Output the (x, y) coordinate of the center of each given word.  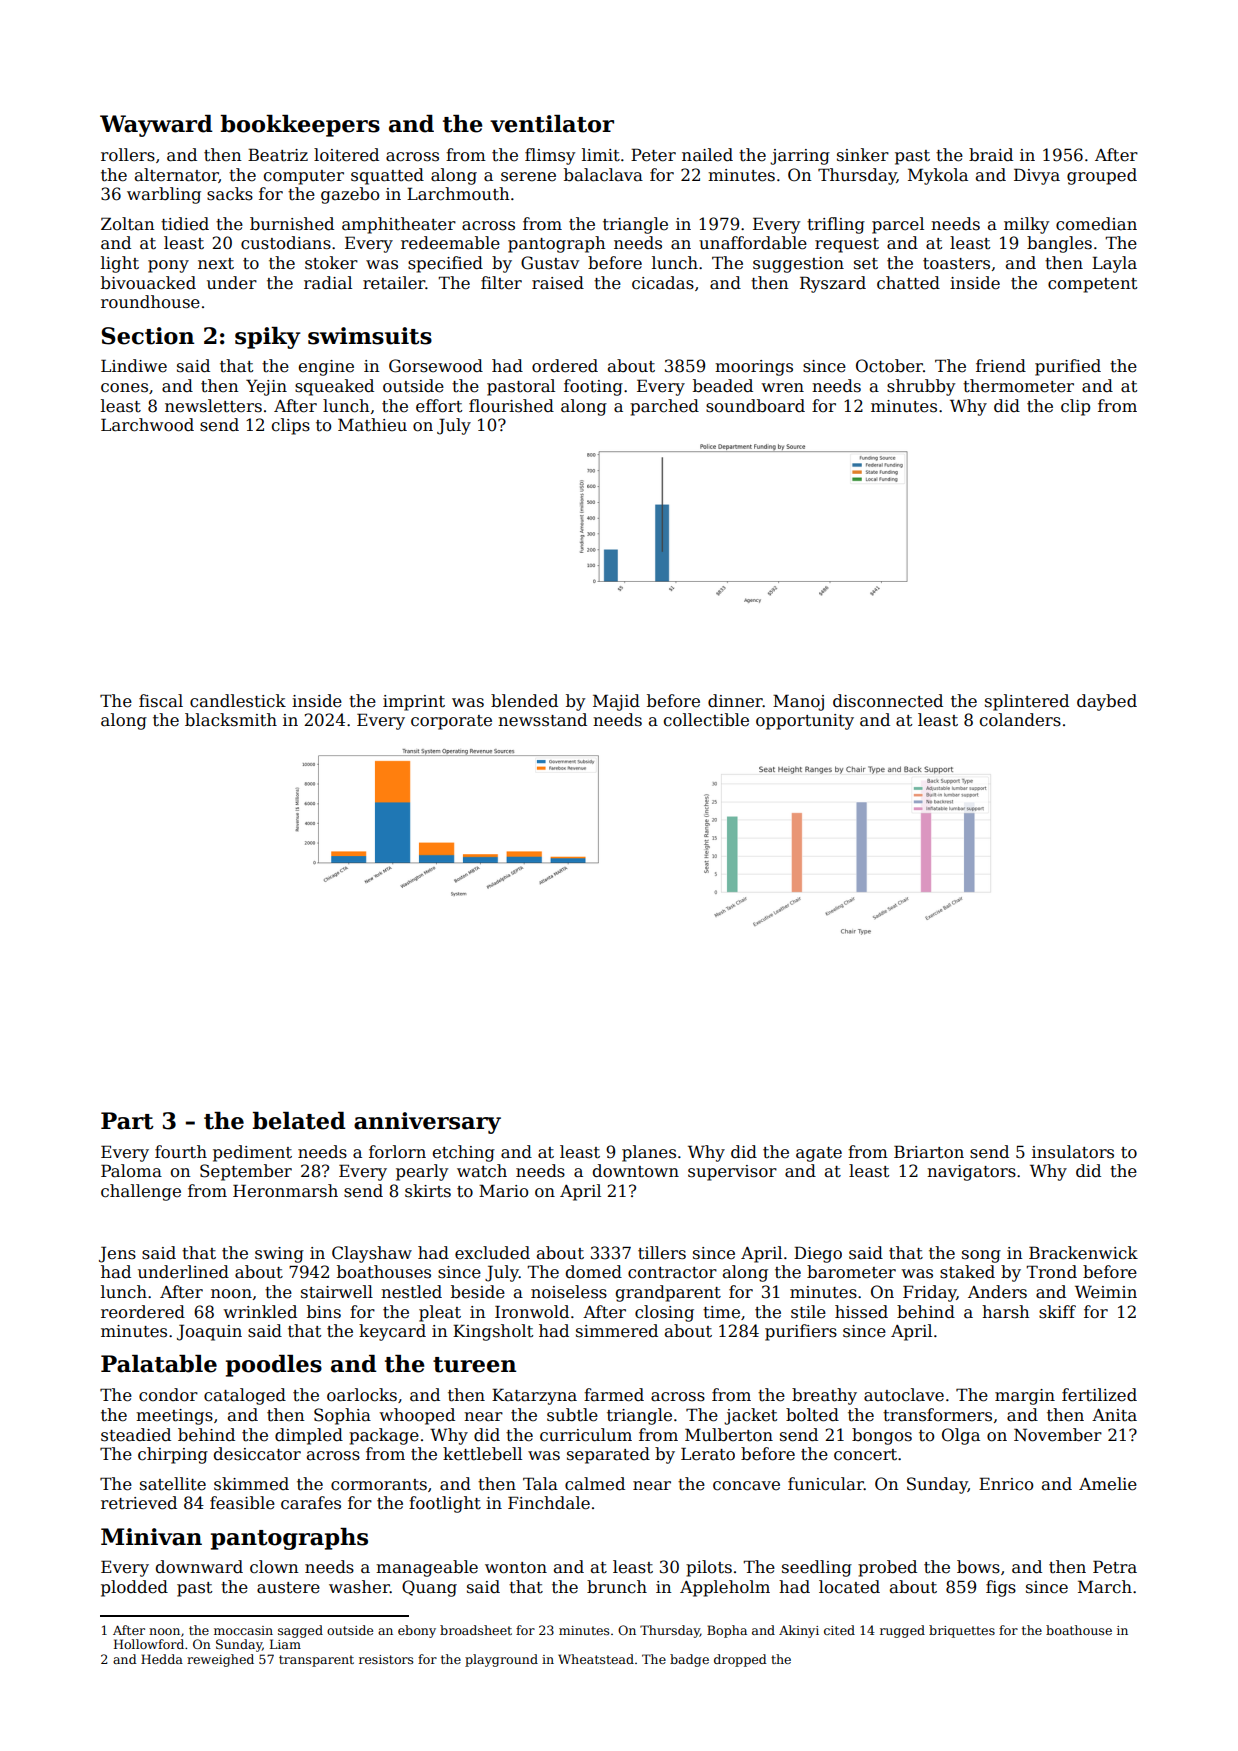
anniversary (427, 1123)
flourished (511, 406)
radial (328, 283)
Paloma (131, 1171)
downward (199, 1567)
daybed (1107, 702)
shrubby (921, 387)
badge (689, 1660)
